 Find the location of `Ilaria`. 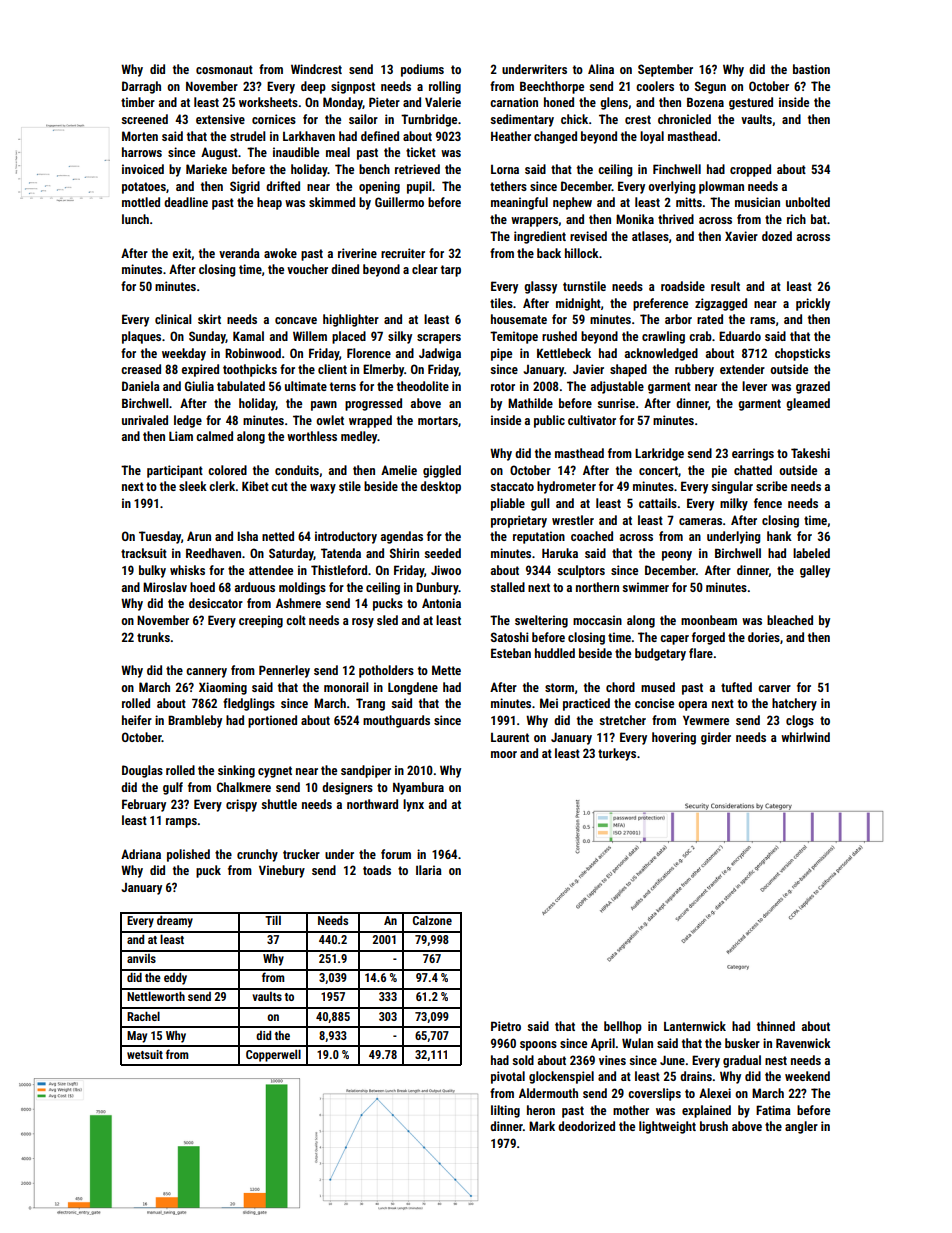

Ilaria is located at coordinates (429, 870).
